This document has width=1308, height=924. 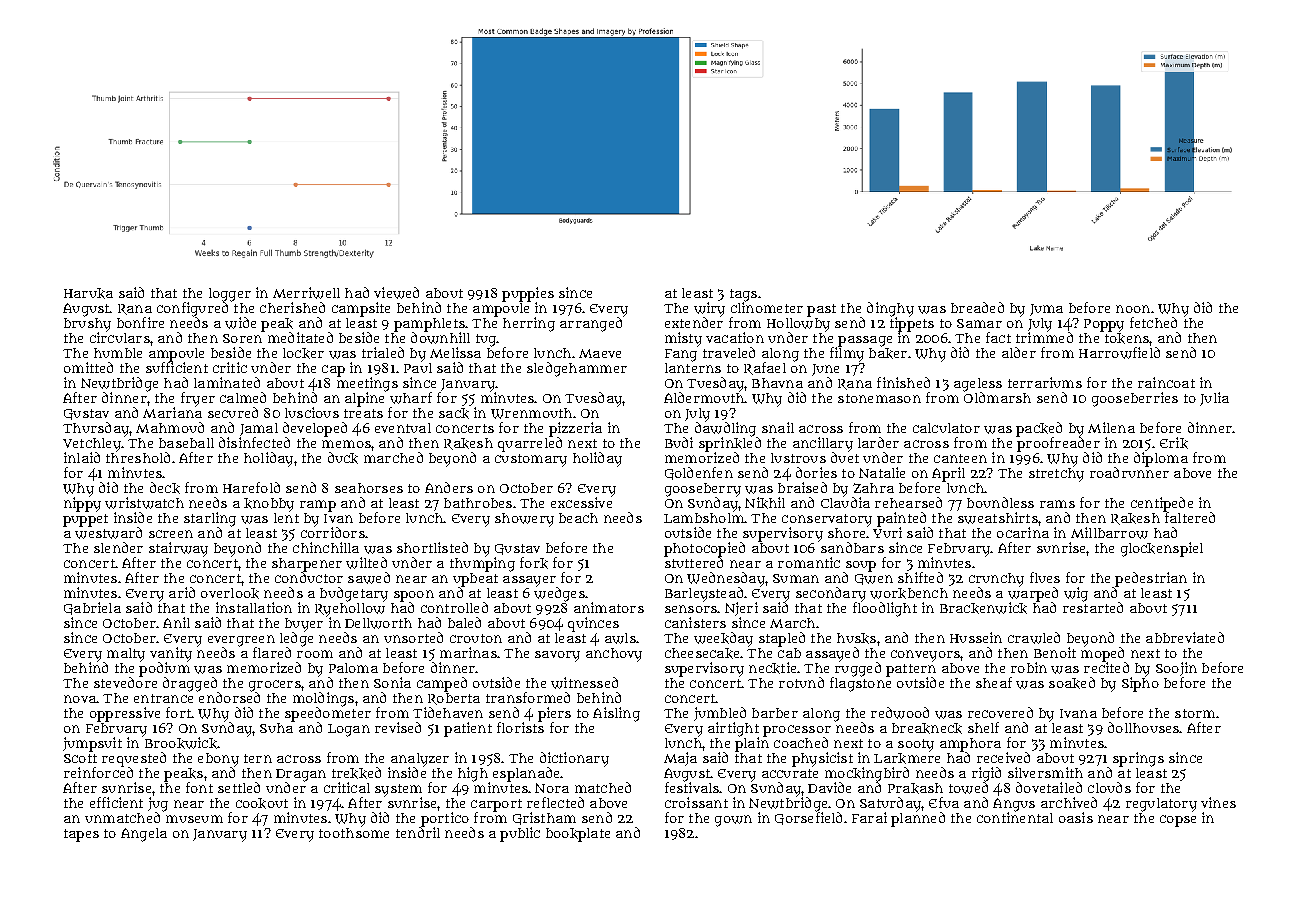 What do you see at coordinates (1151, 579) in the document?
I see `pedestrian` at bounding box center [1151, 579].
